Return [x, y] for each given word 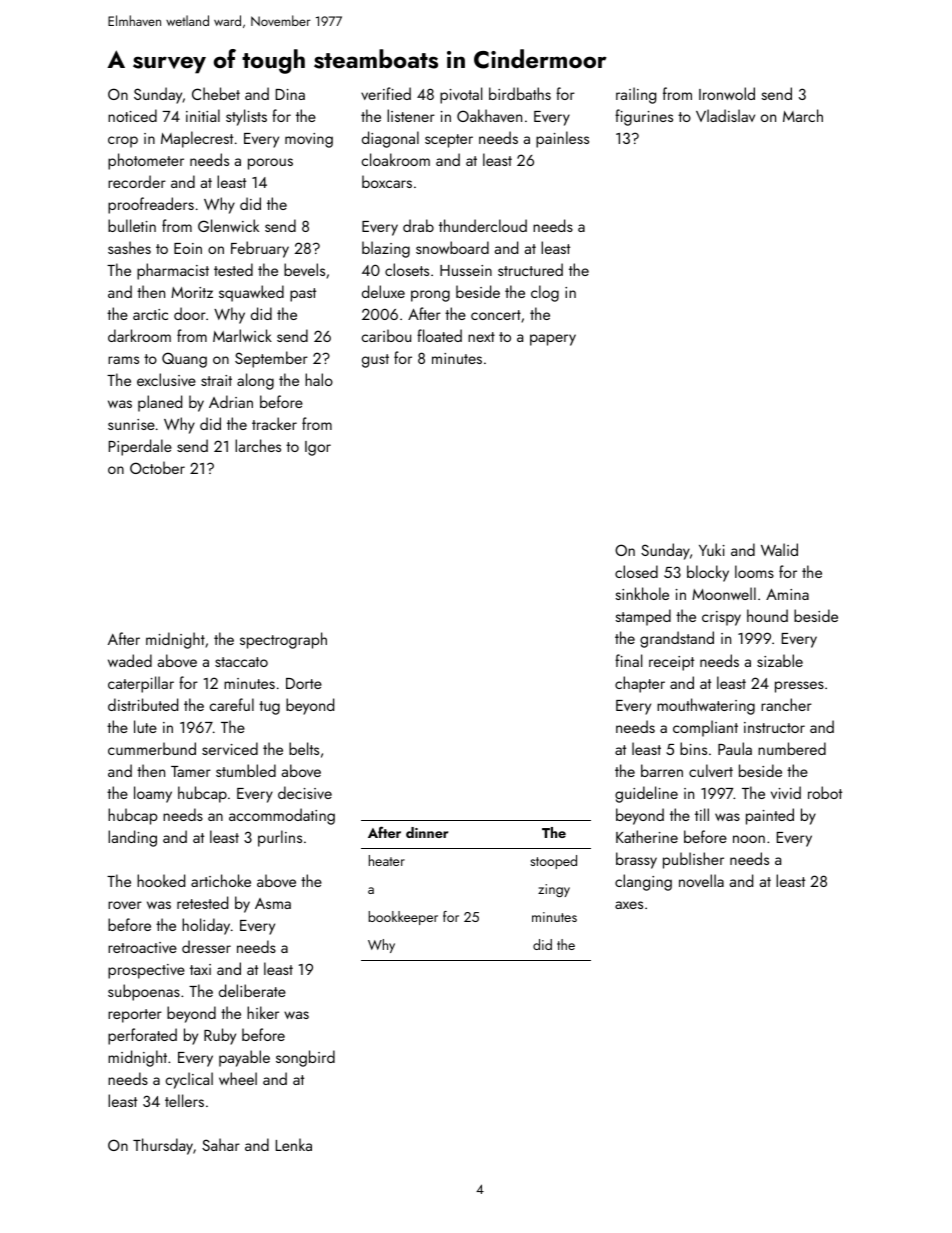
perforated [142, 1036]
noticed [132, 115]
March [803, 115]
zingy [554, 890]
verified [386, 93]
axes [629, 905]
